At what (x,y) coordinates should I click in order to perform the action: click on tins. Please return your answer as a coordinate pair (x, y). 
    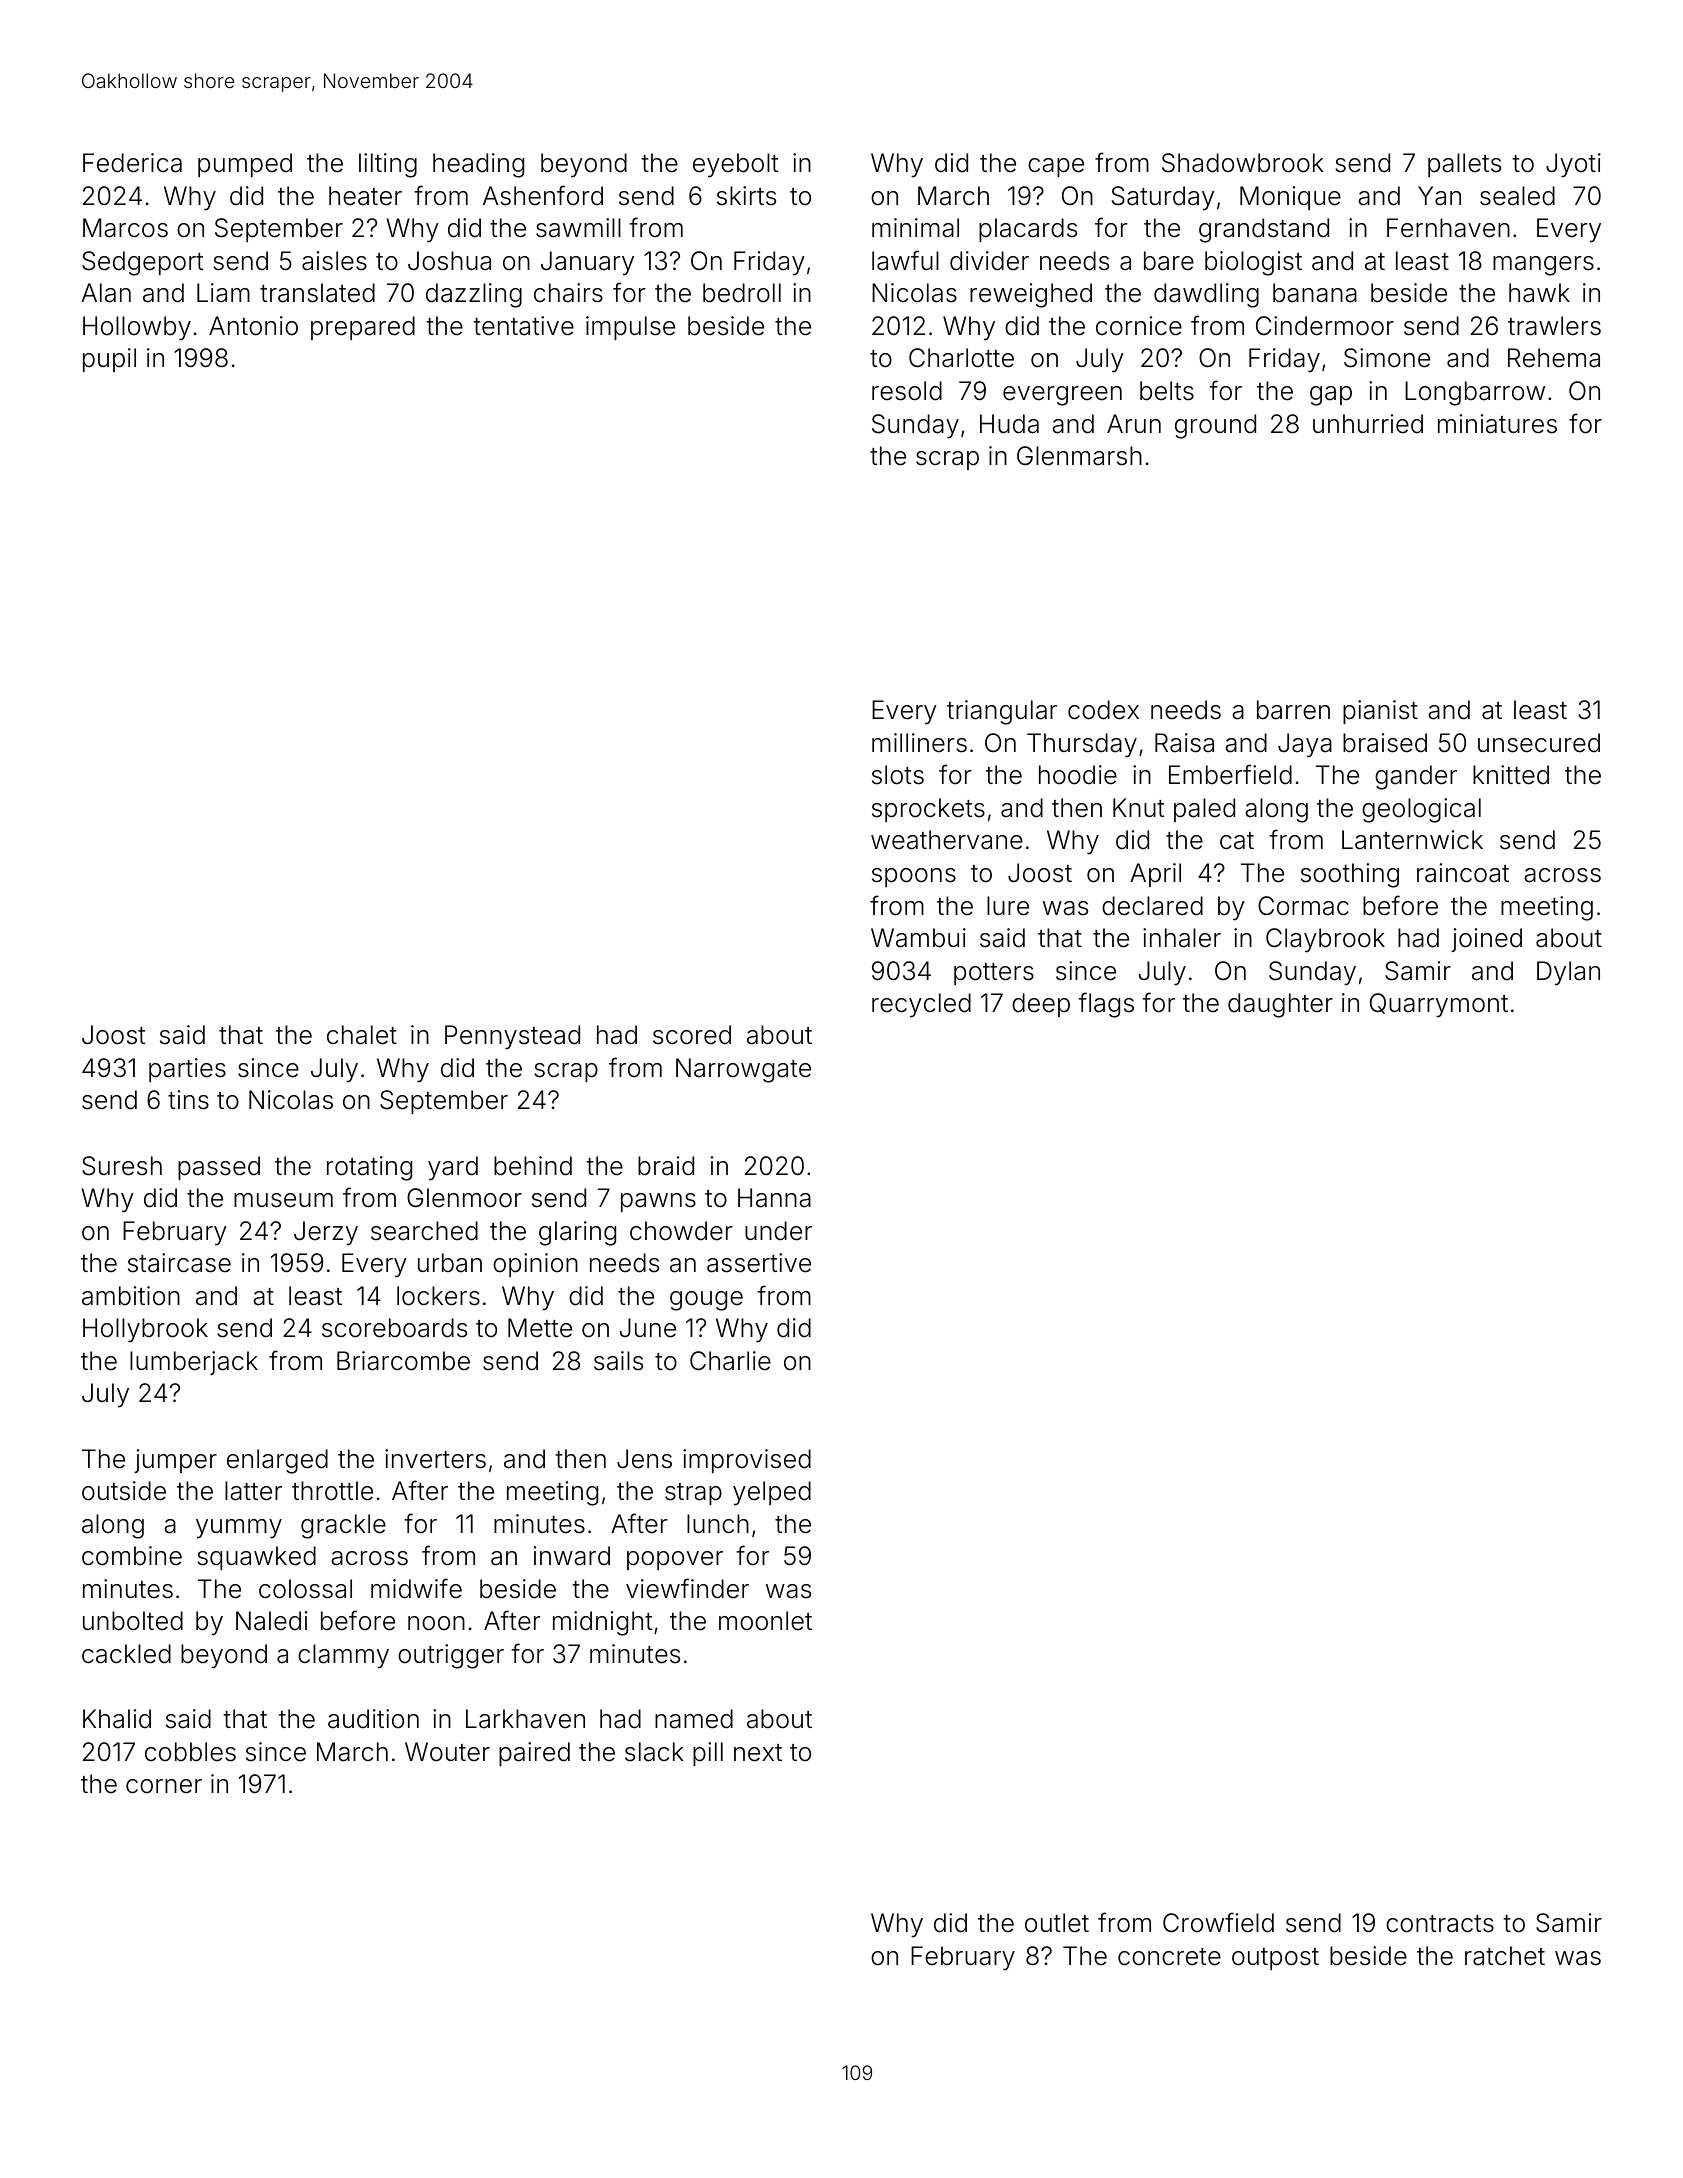
    Looking at the image, I should click on (188, 1100).
